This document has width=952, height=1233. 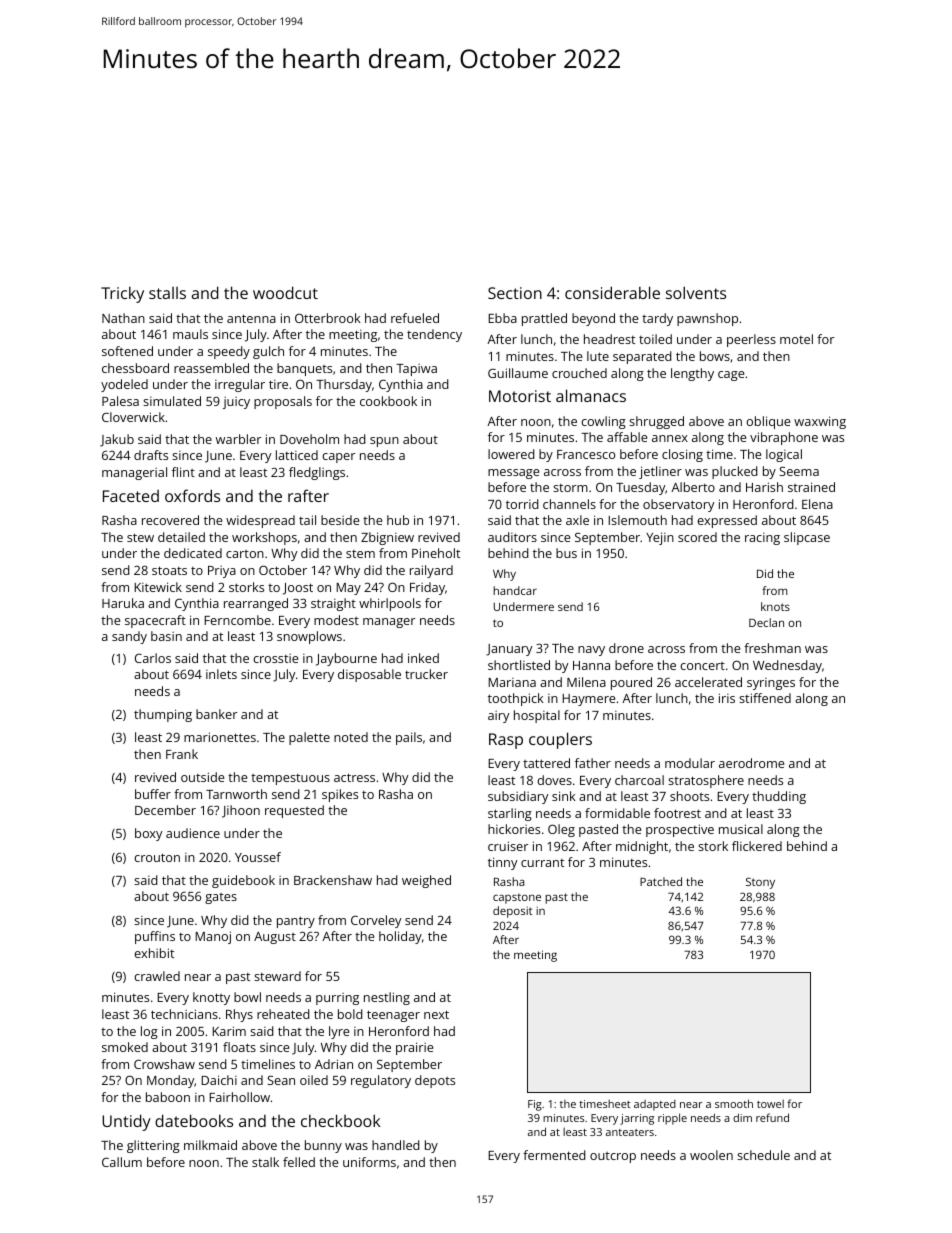 What do you see at coordinates (612, 292) in the document?
I see `considerable` at bounding box center [612, 292].
